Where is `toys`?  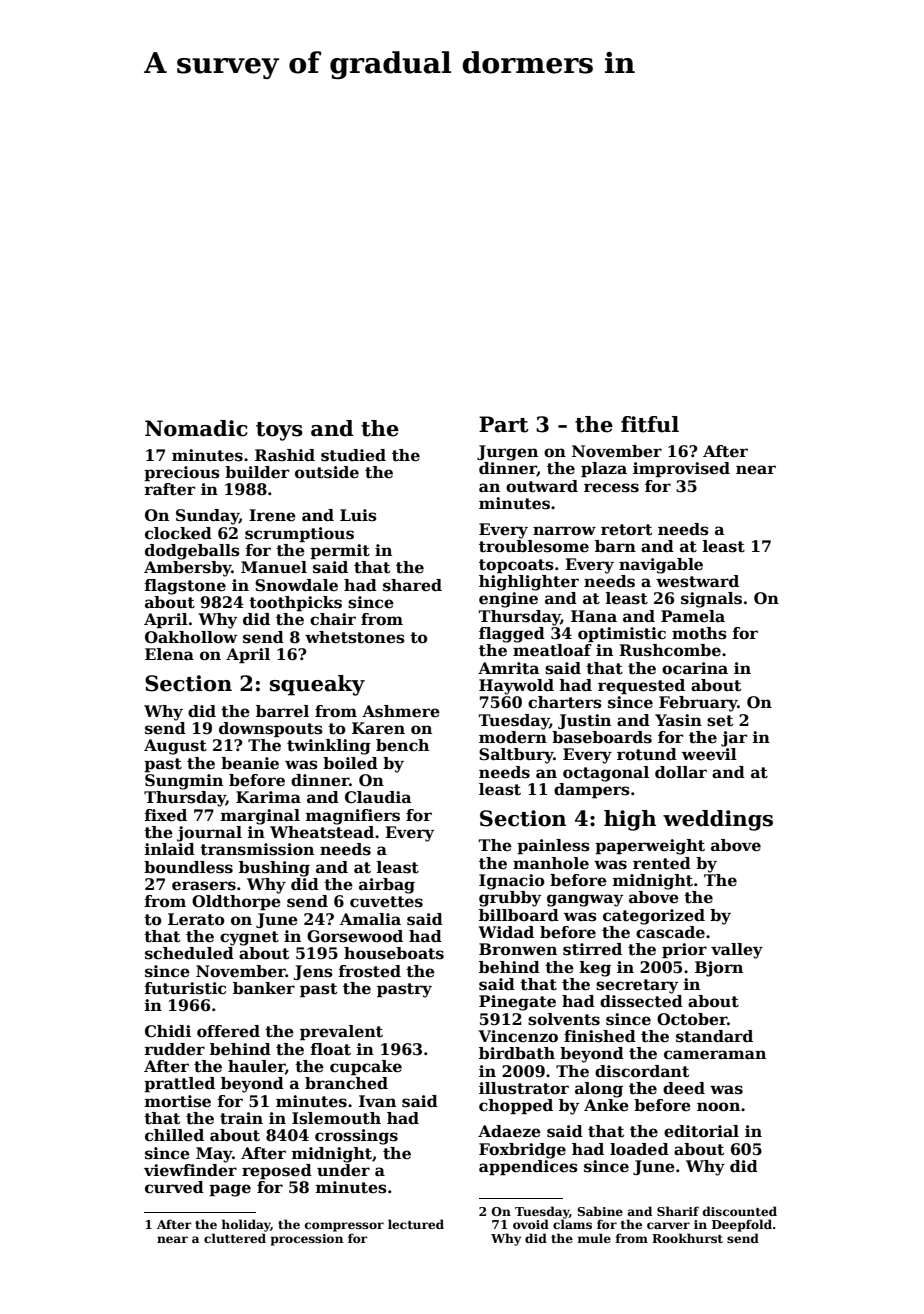 toys is located at coordinates (279, 431).
